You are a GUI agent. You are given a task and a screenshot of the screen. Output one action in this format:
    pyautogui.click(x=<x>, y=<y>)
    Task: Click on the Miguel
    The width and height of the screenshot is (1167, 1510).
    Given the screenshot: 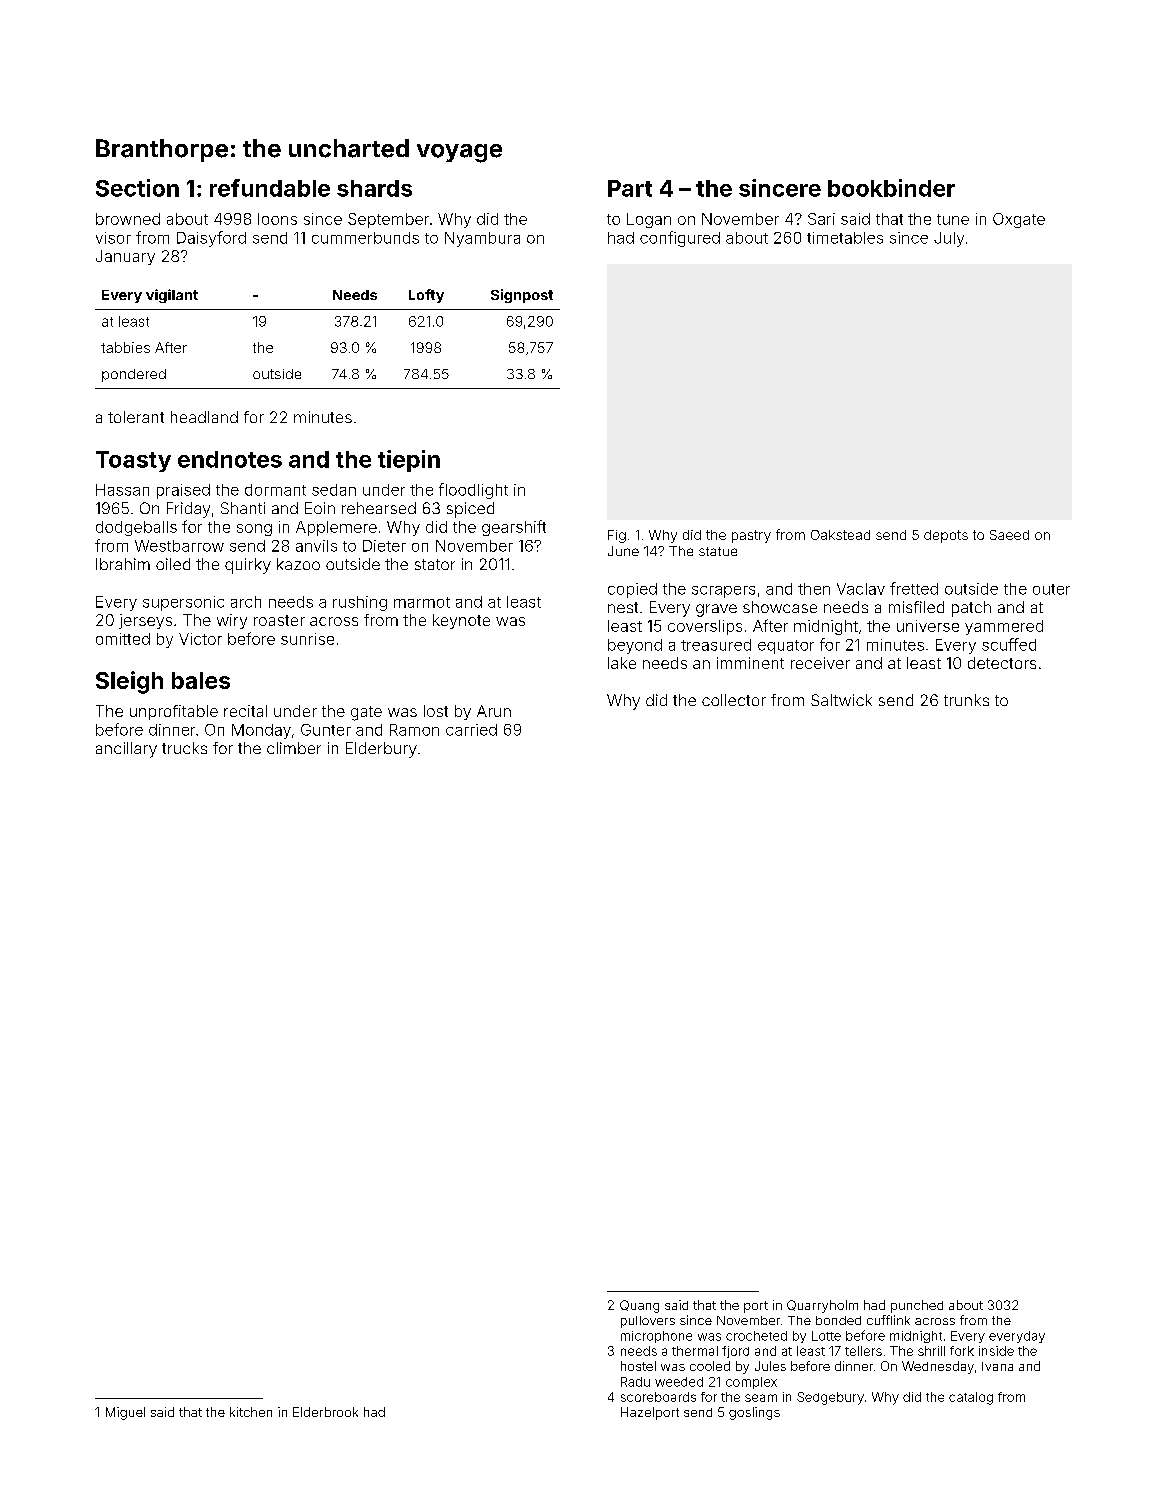 What is the action you would take?
    pyautogui.click(x=125, y=1413)
